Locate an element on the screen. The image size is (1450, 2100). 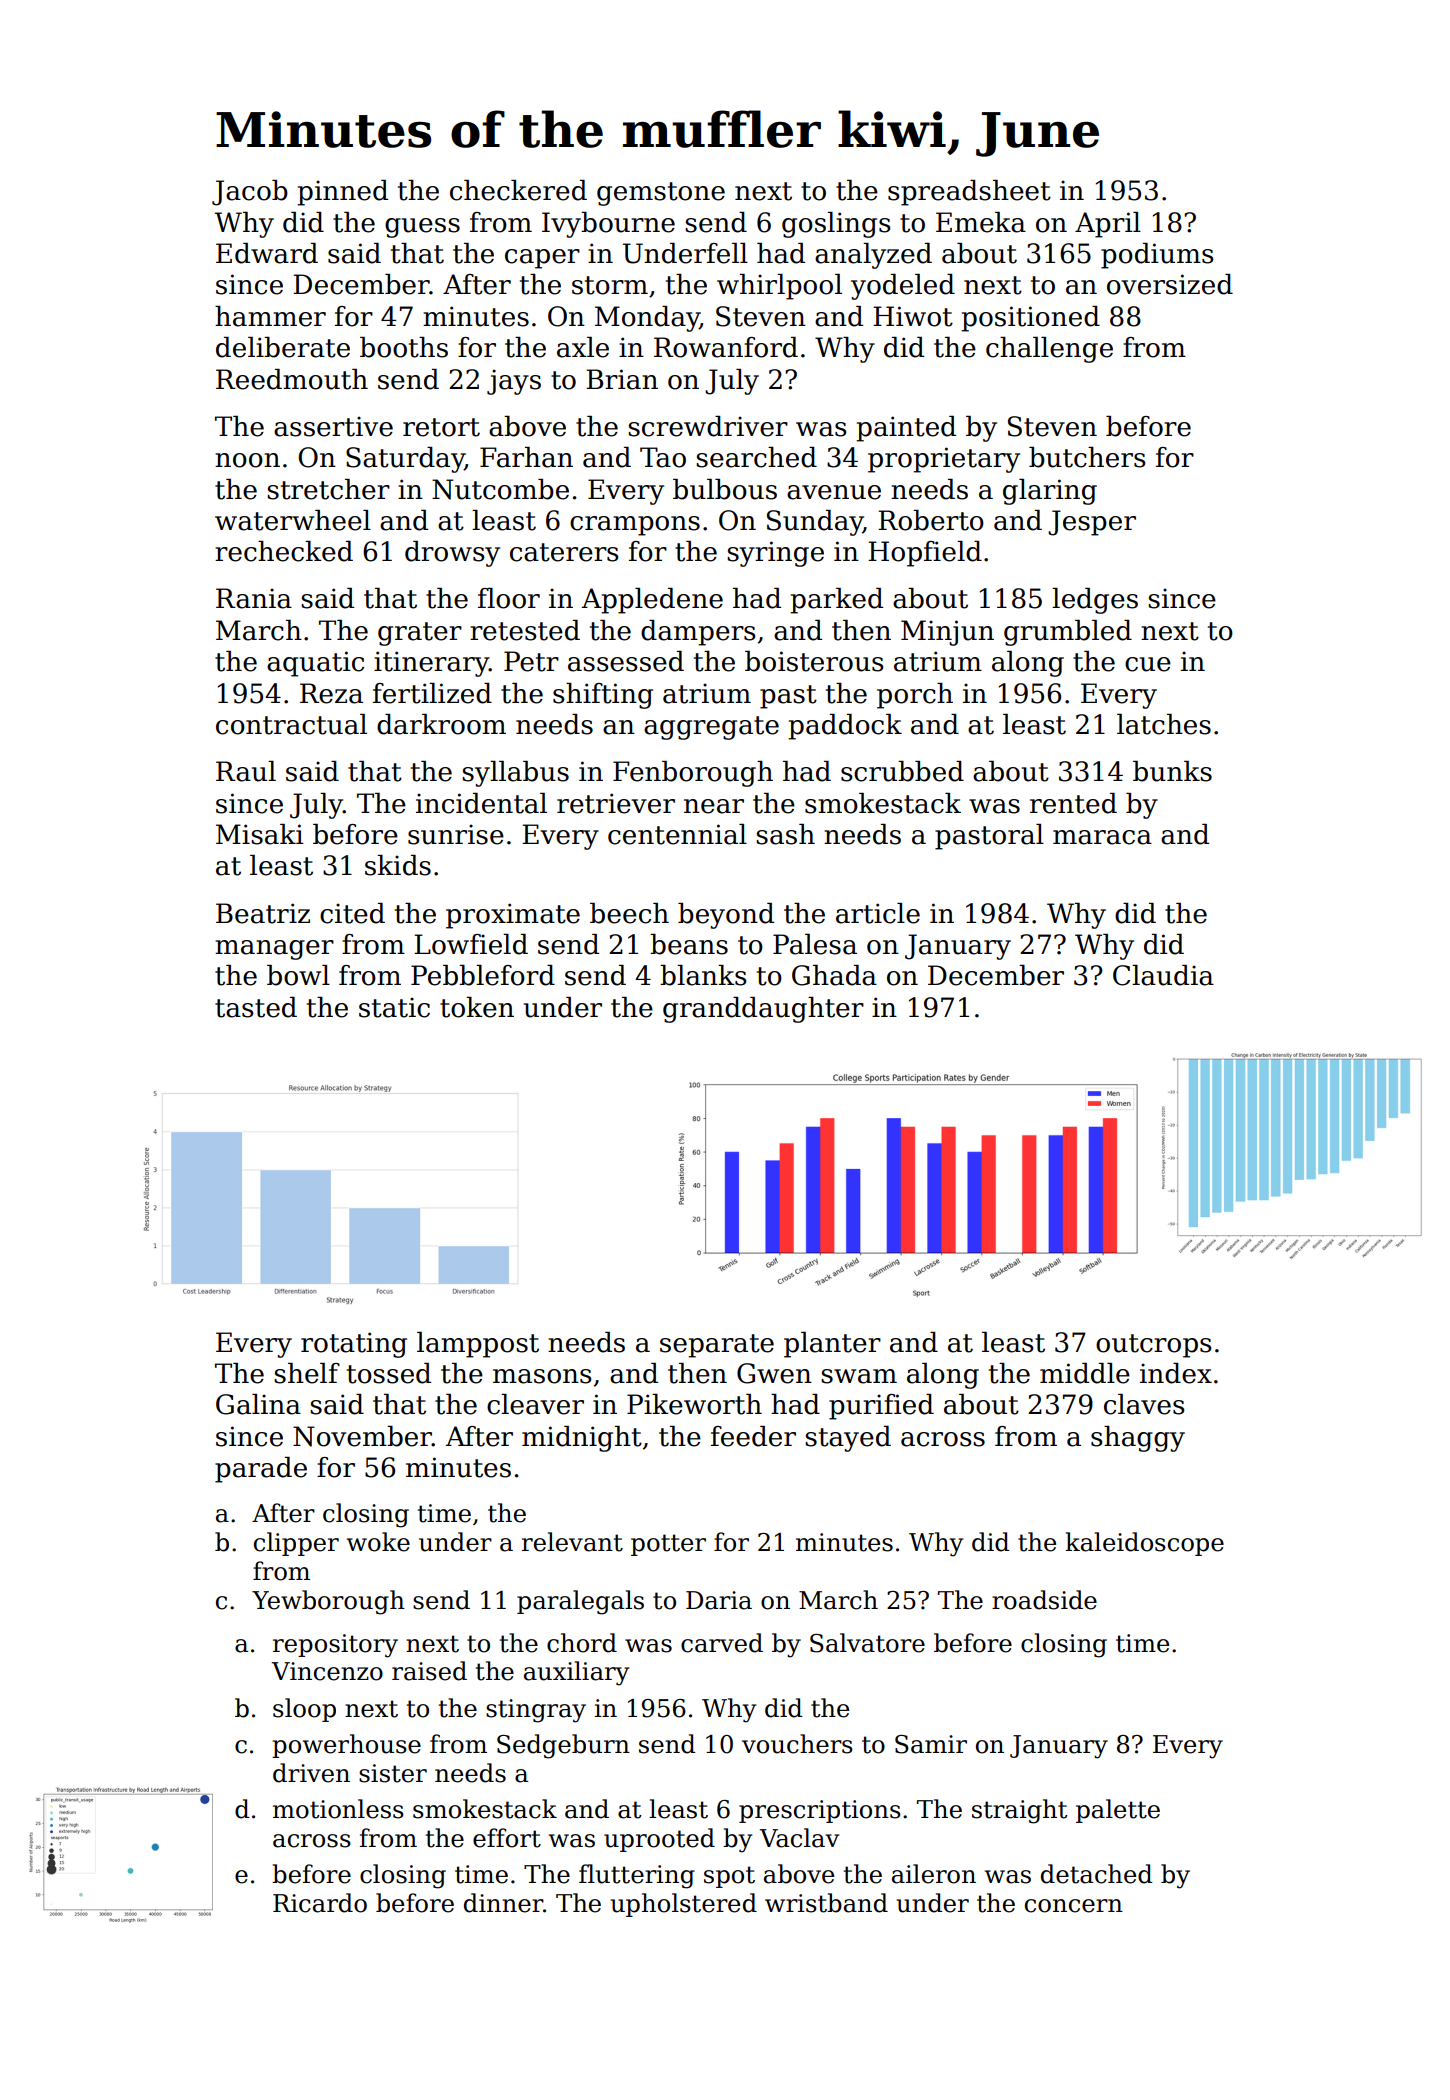
Claudia is located at coordinates (1163, 975).
